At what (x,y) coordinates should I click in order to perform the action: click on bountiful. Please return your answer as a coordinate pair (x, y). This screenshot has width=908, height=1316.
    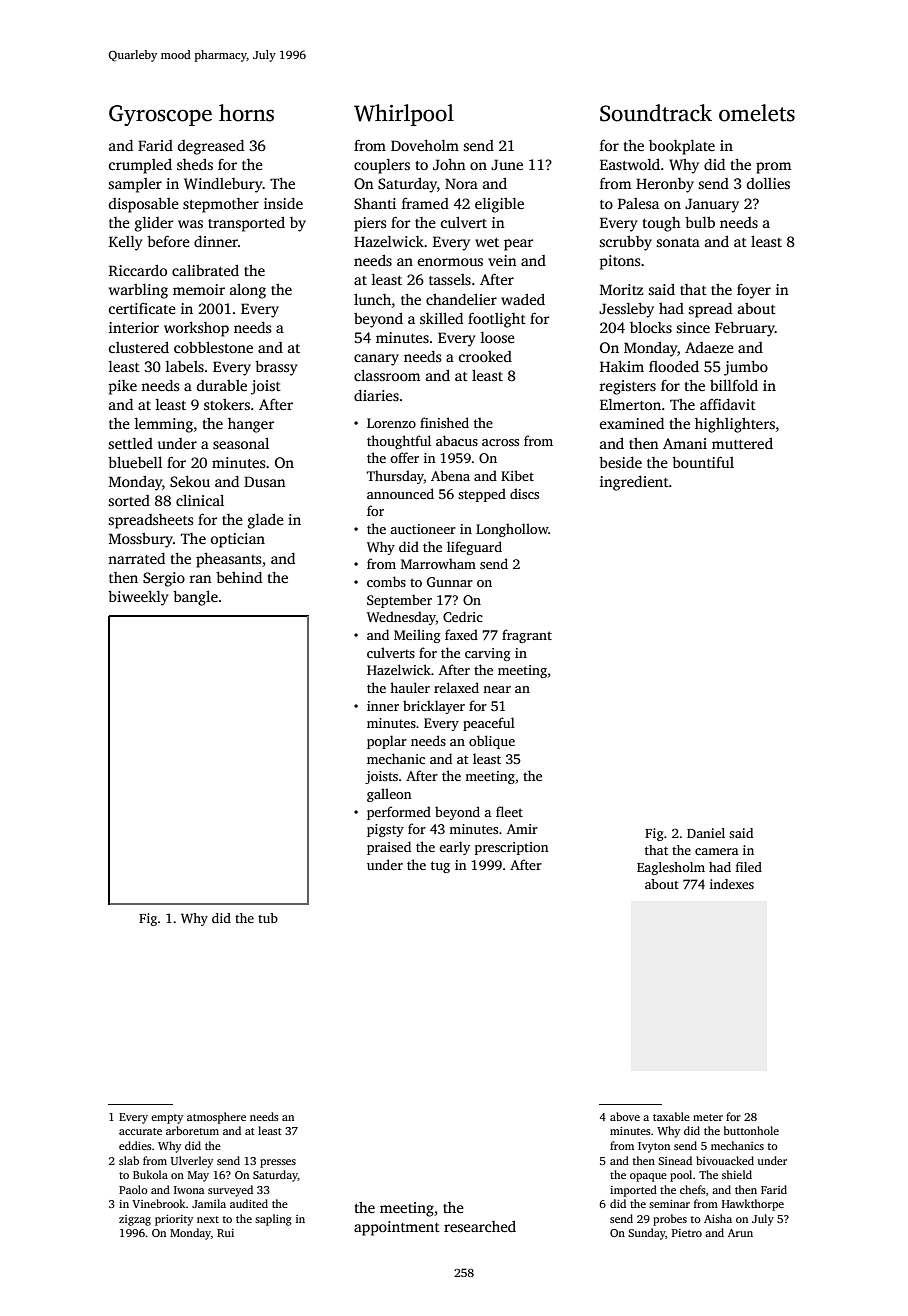
    Looking at the image, I should click on (703, 462).
